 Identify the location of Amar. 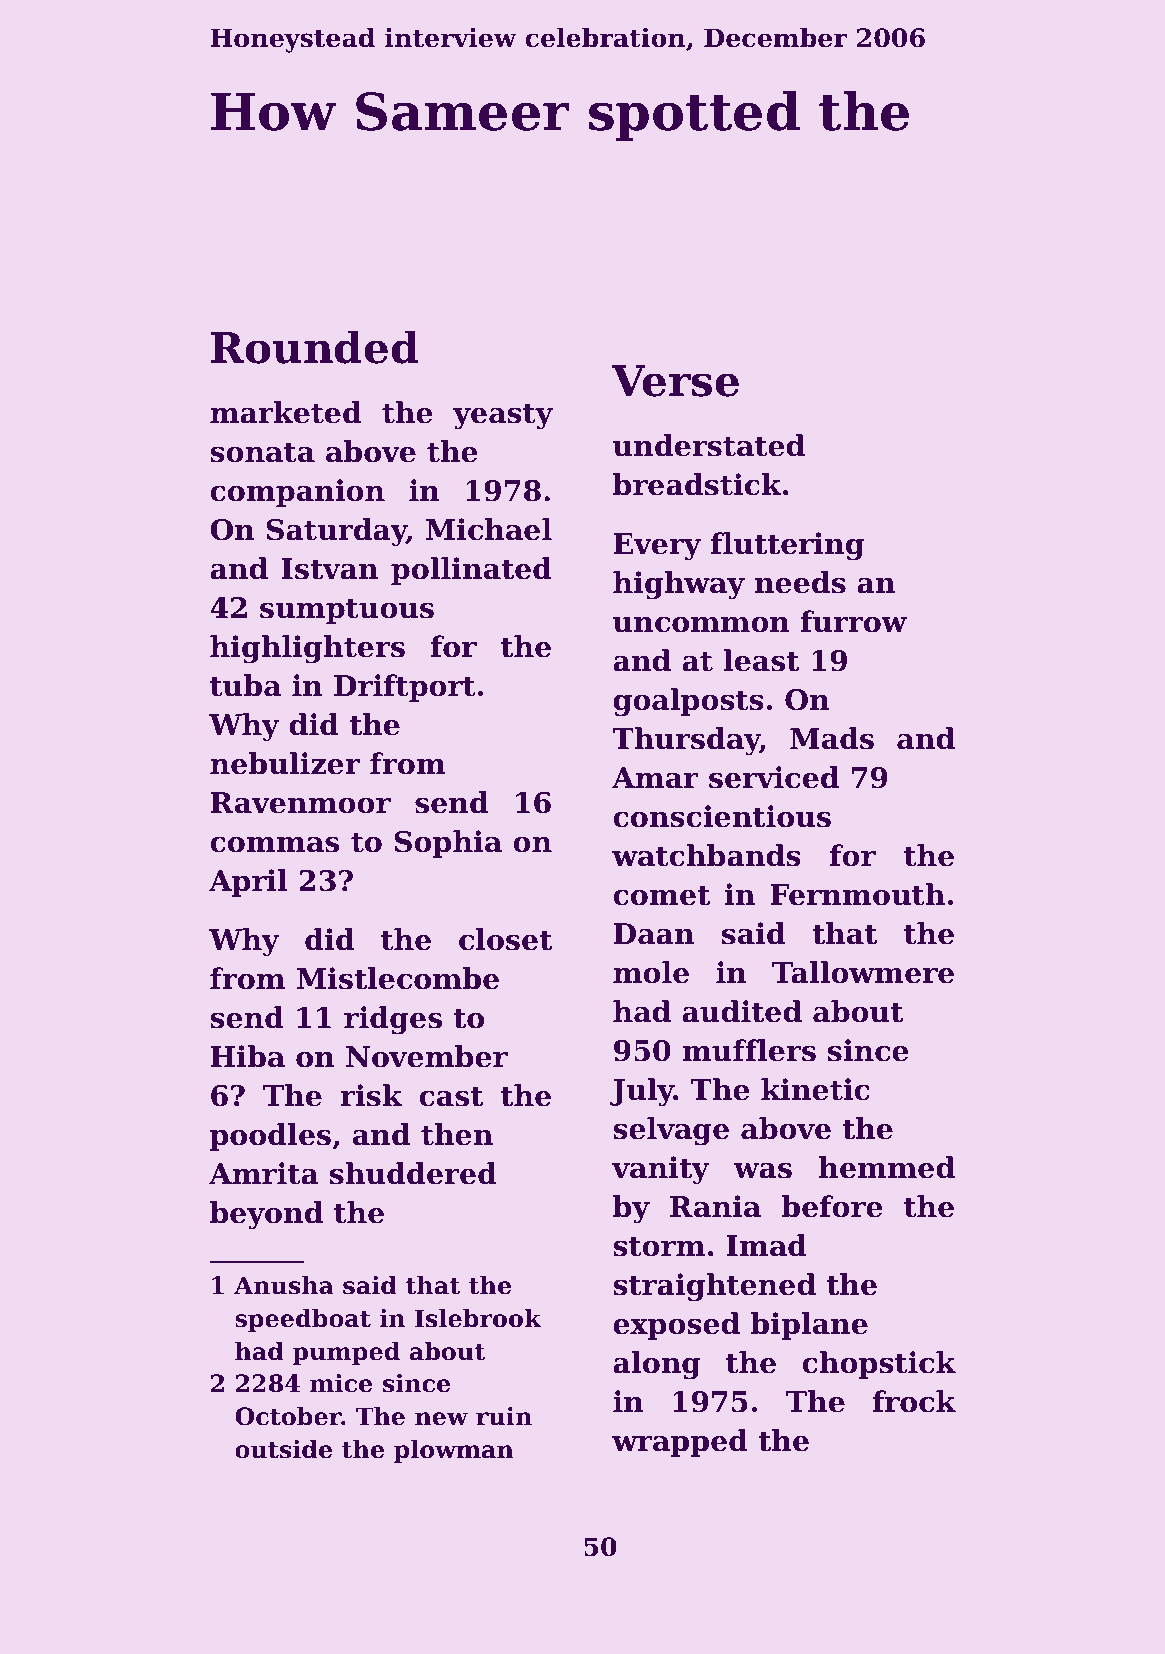
(655, 778).
